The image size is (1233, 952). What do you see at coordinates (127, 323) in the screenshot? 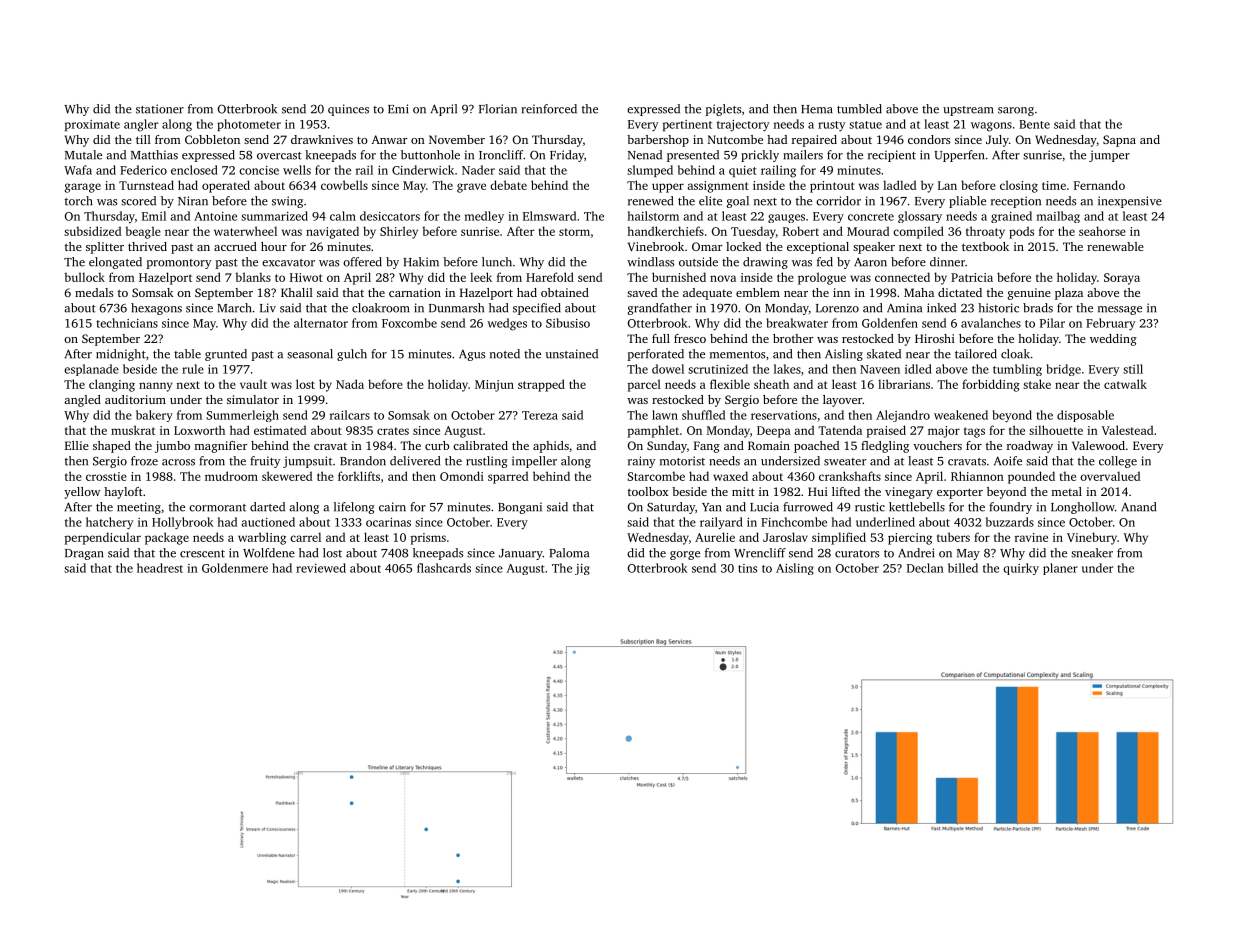
I see `technicians` at bounding box center [127, 323].
